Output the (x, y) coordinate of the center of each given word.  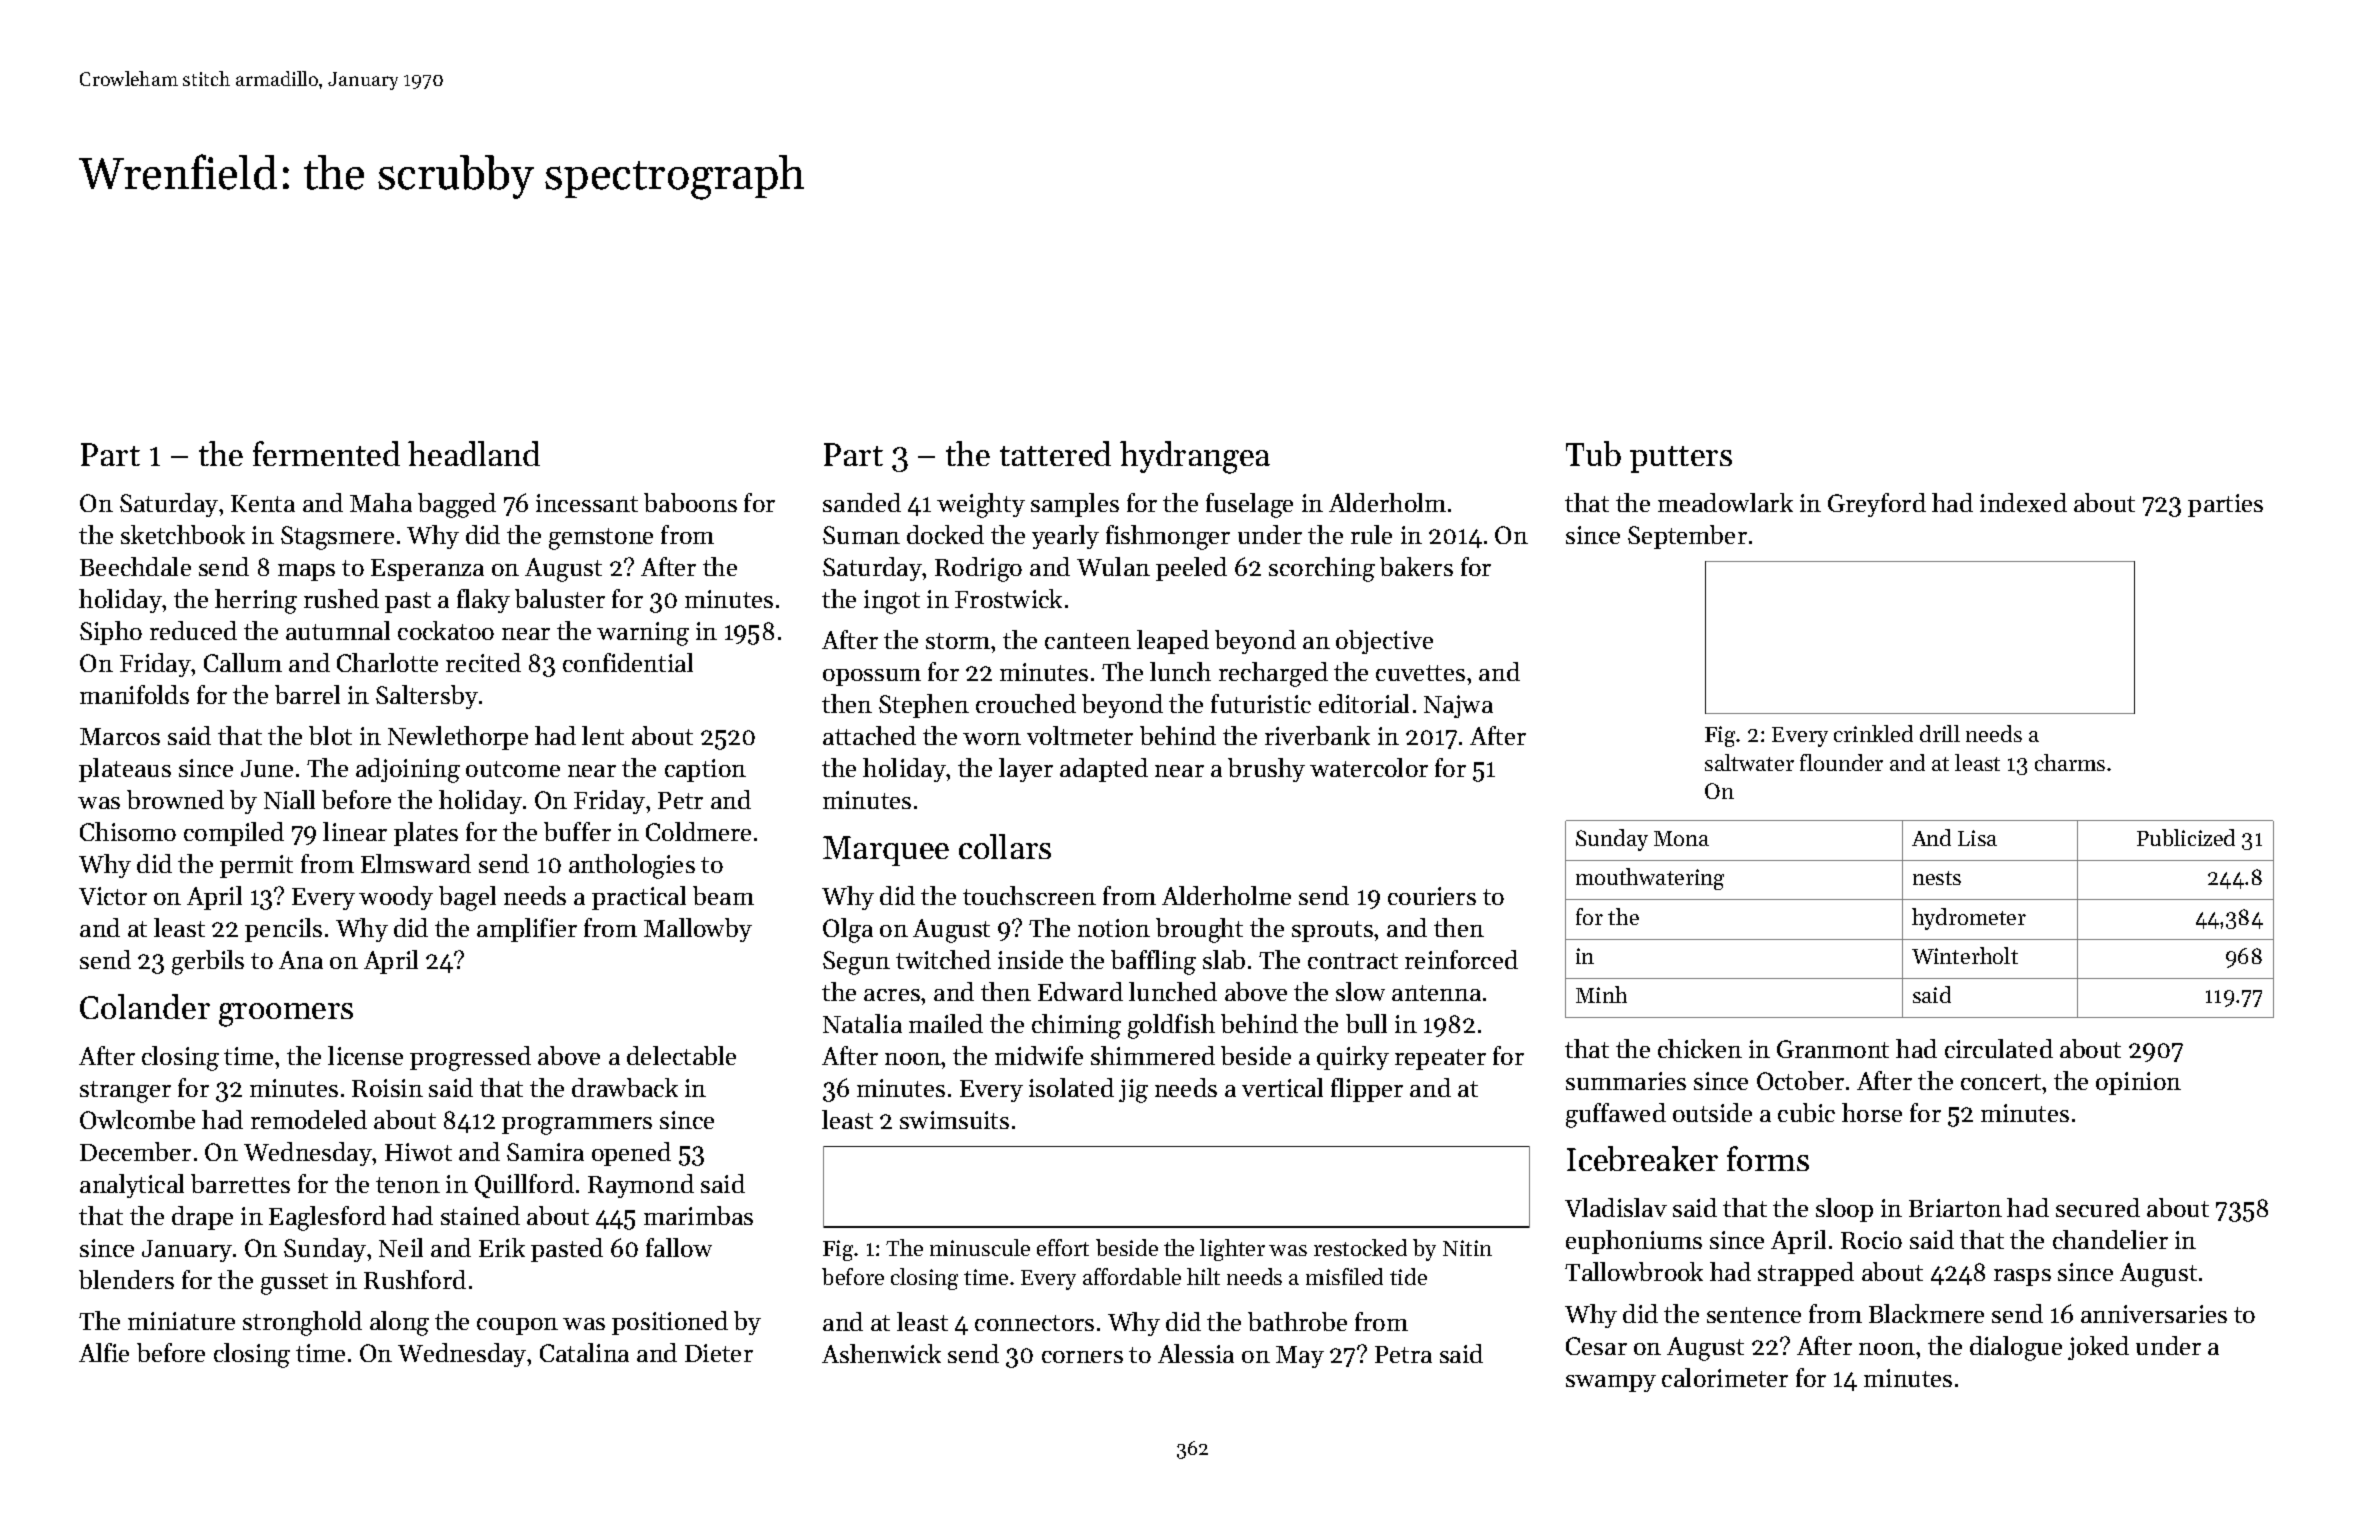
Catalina (584, 1352)
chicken (1700, 1048)
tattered (1055, 453)
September (1687, 537)
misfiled (1344, 1276)
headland (474, 453)
